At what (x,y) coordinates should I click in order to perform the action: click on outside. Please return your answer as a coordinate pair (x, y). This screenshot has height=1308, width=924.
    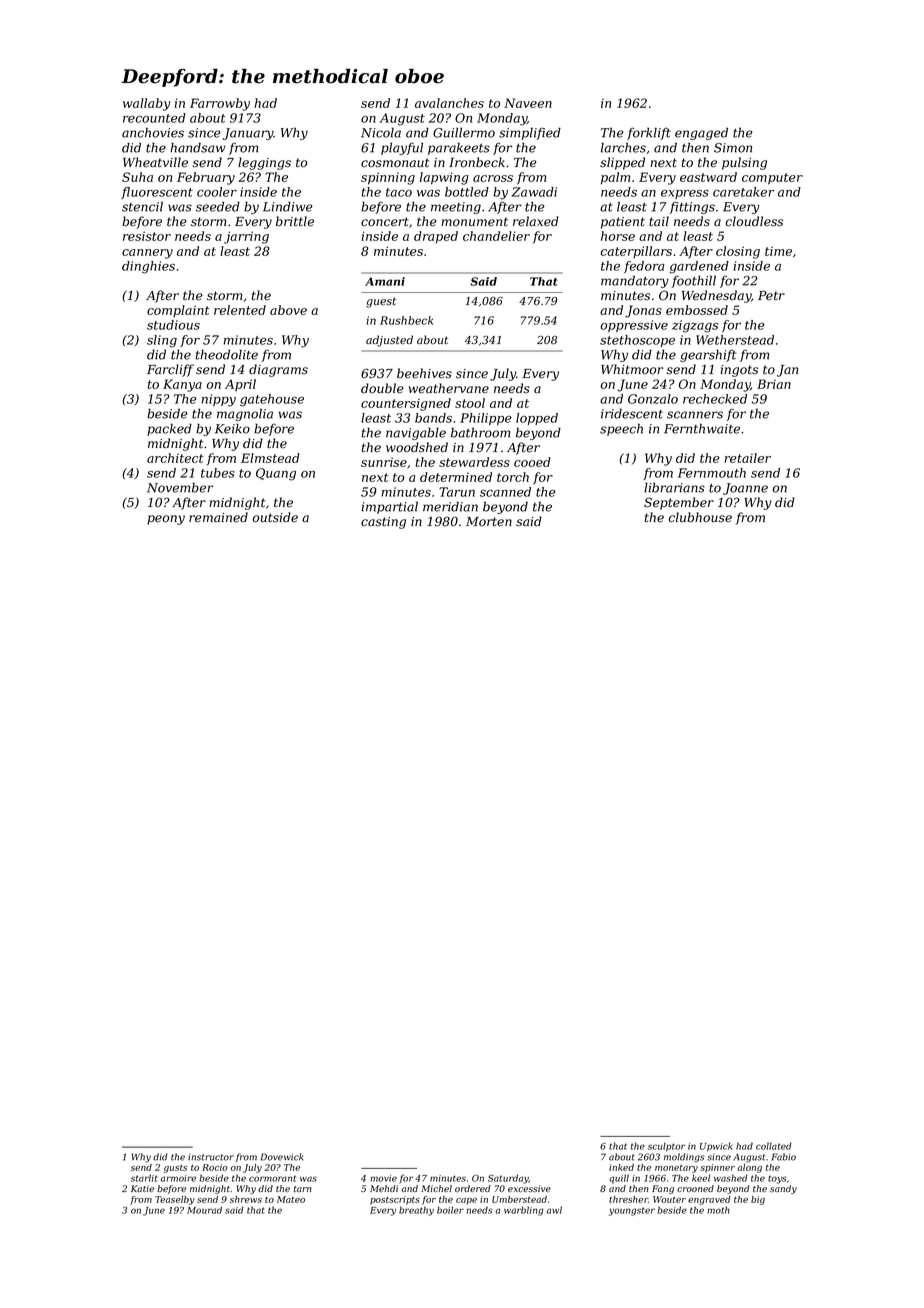
    Looking at the image, I should click on (275, 517).
